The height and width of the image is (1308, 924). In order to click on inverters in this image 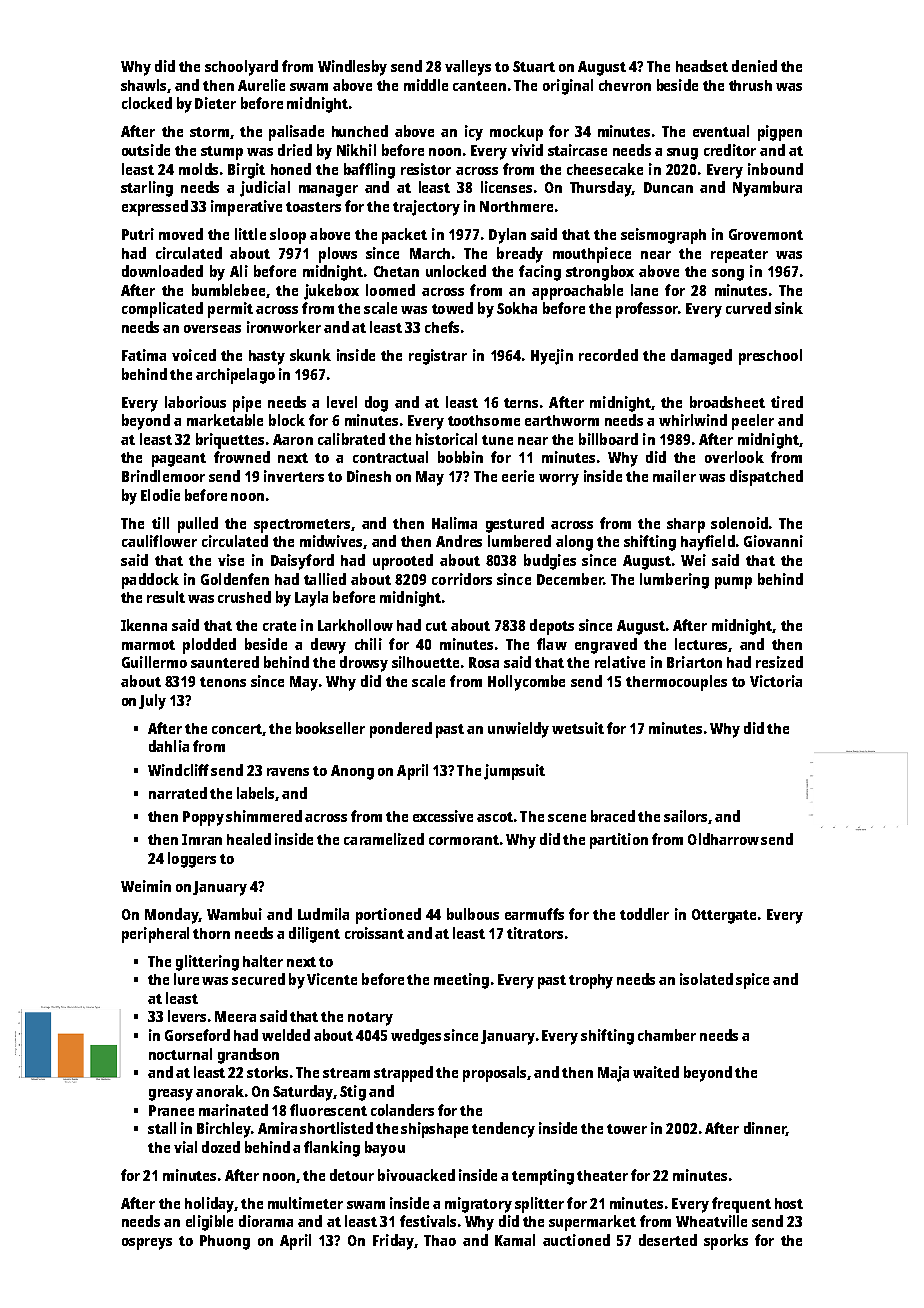, I will do `click(294, 476)`.
